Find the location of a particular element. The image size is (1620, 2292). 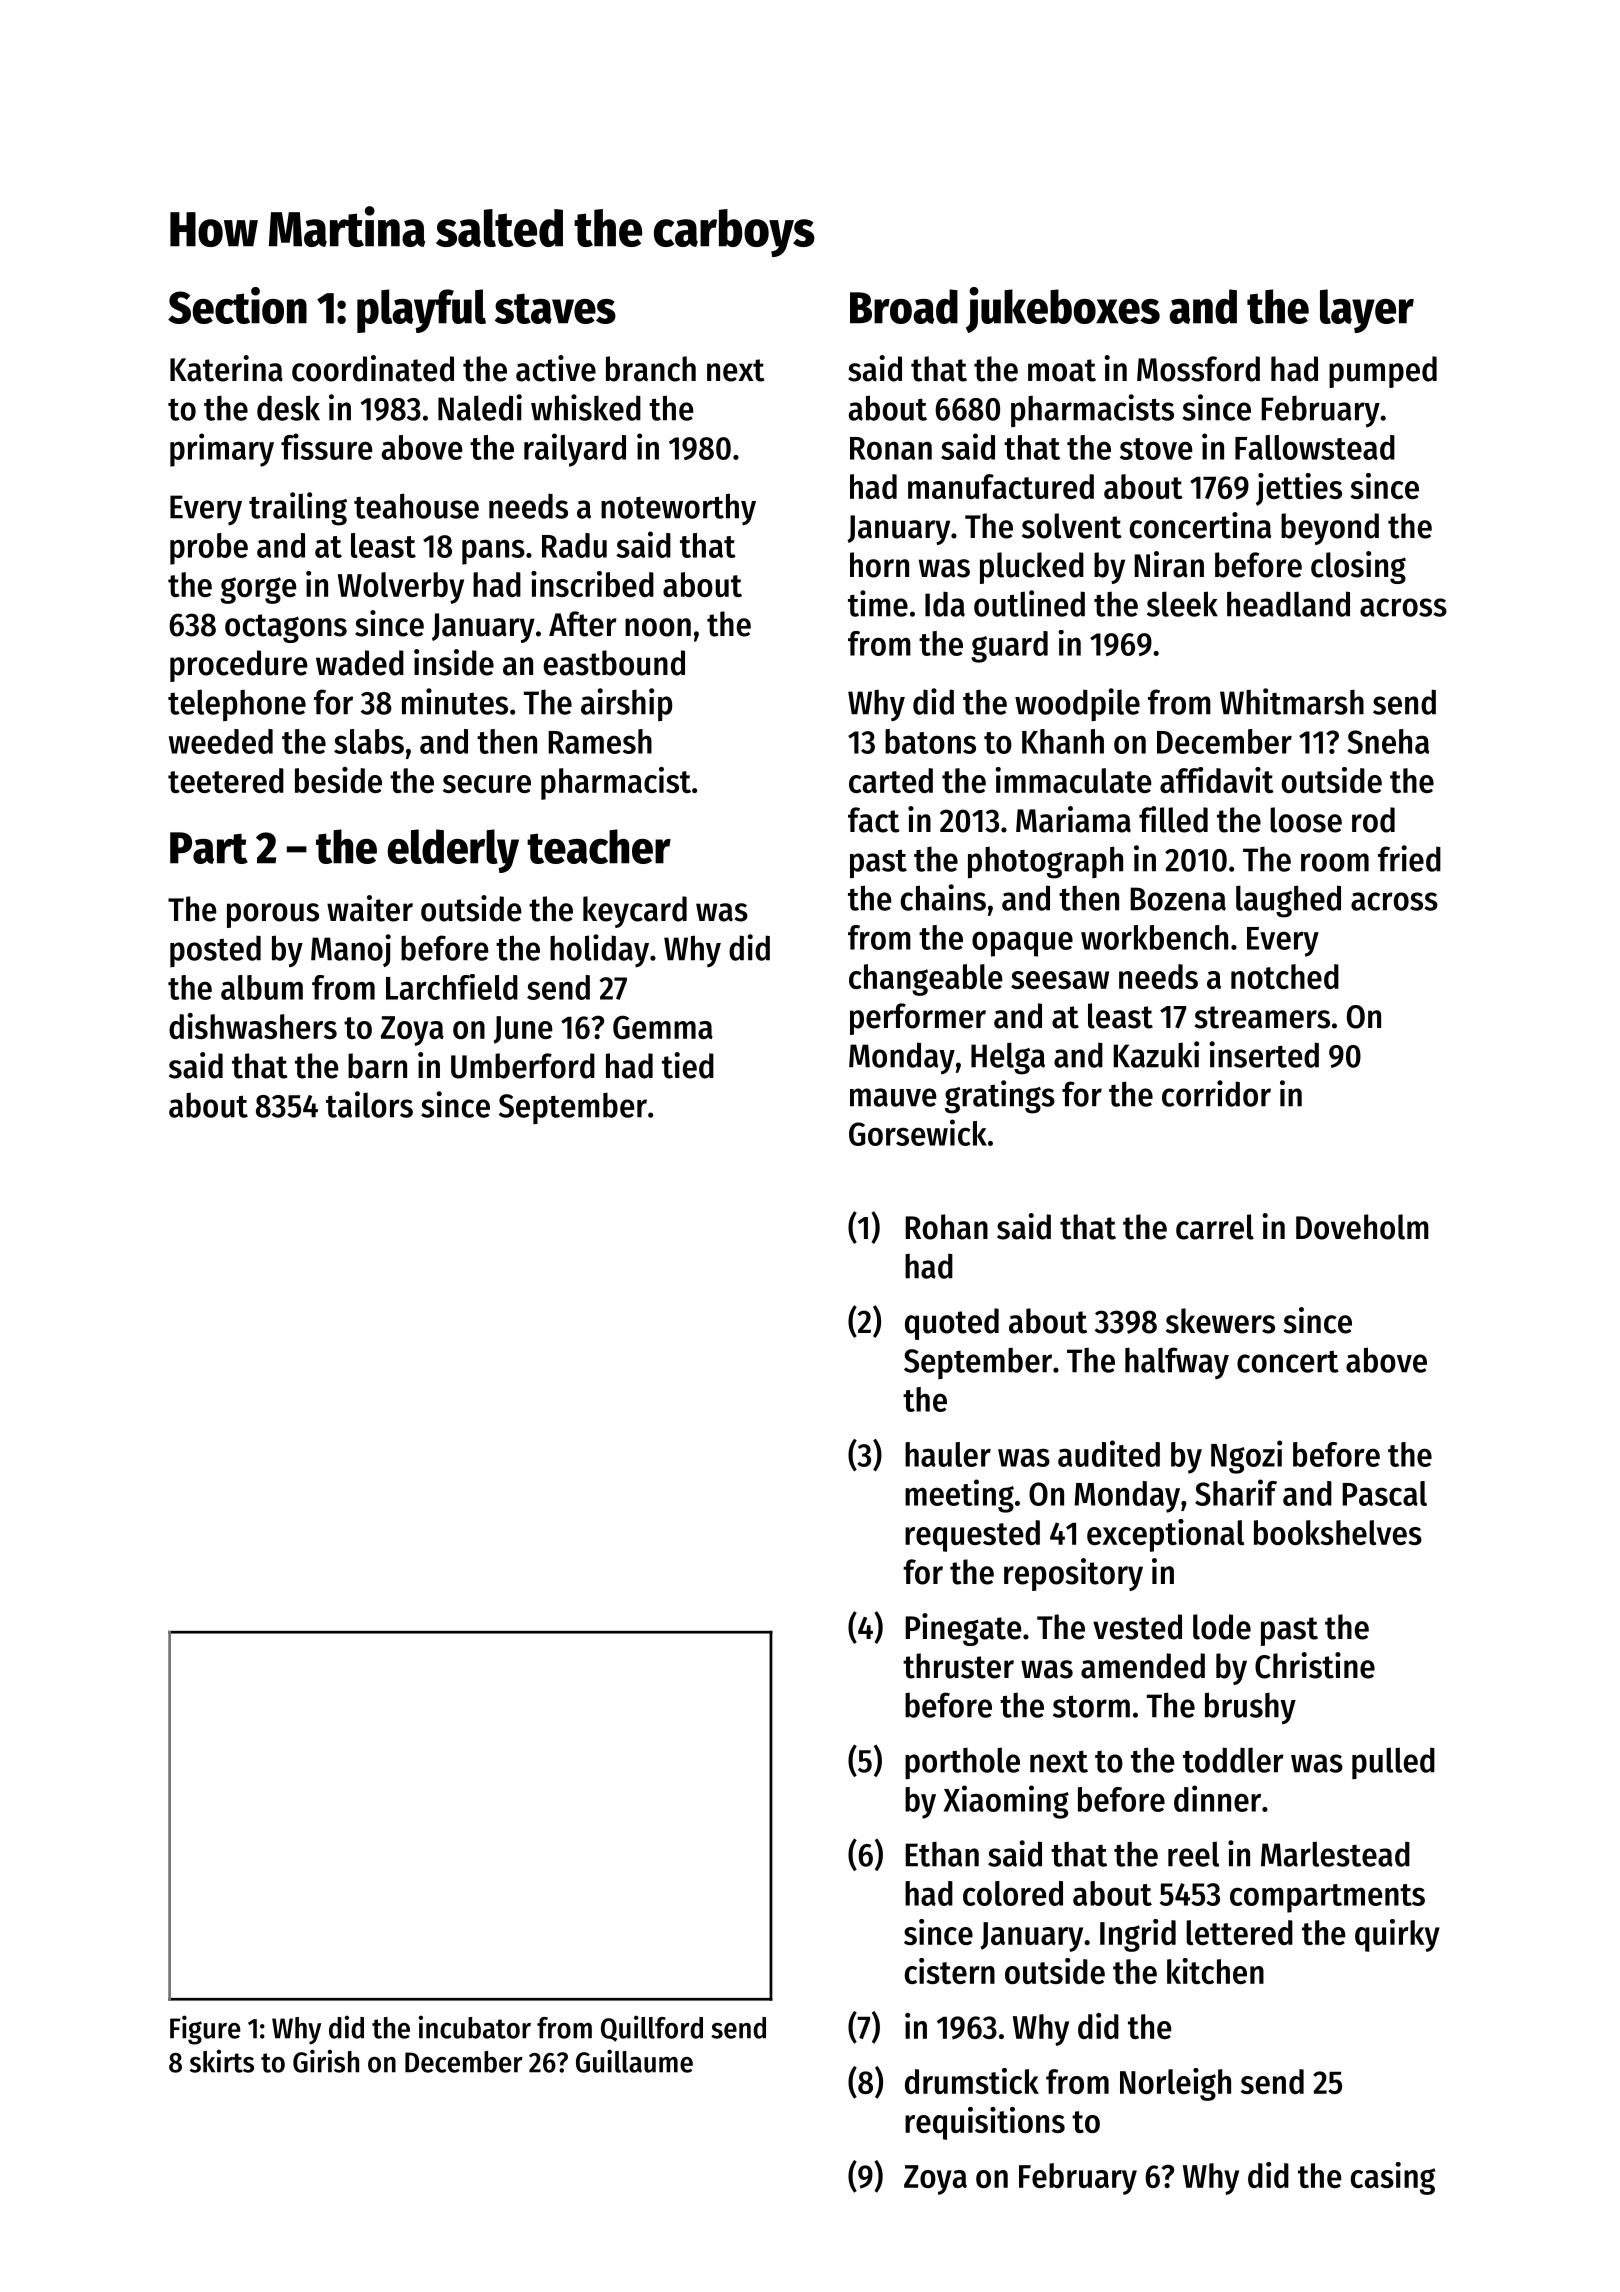

Section is located at coordinates (237, 305).
